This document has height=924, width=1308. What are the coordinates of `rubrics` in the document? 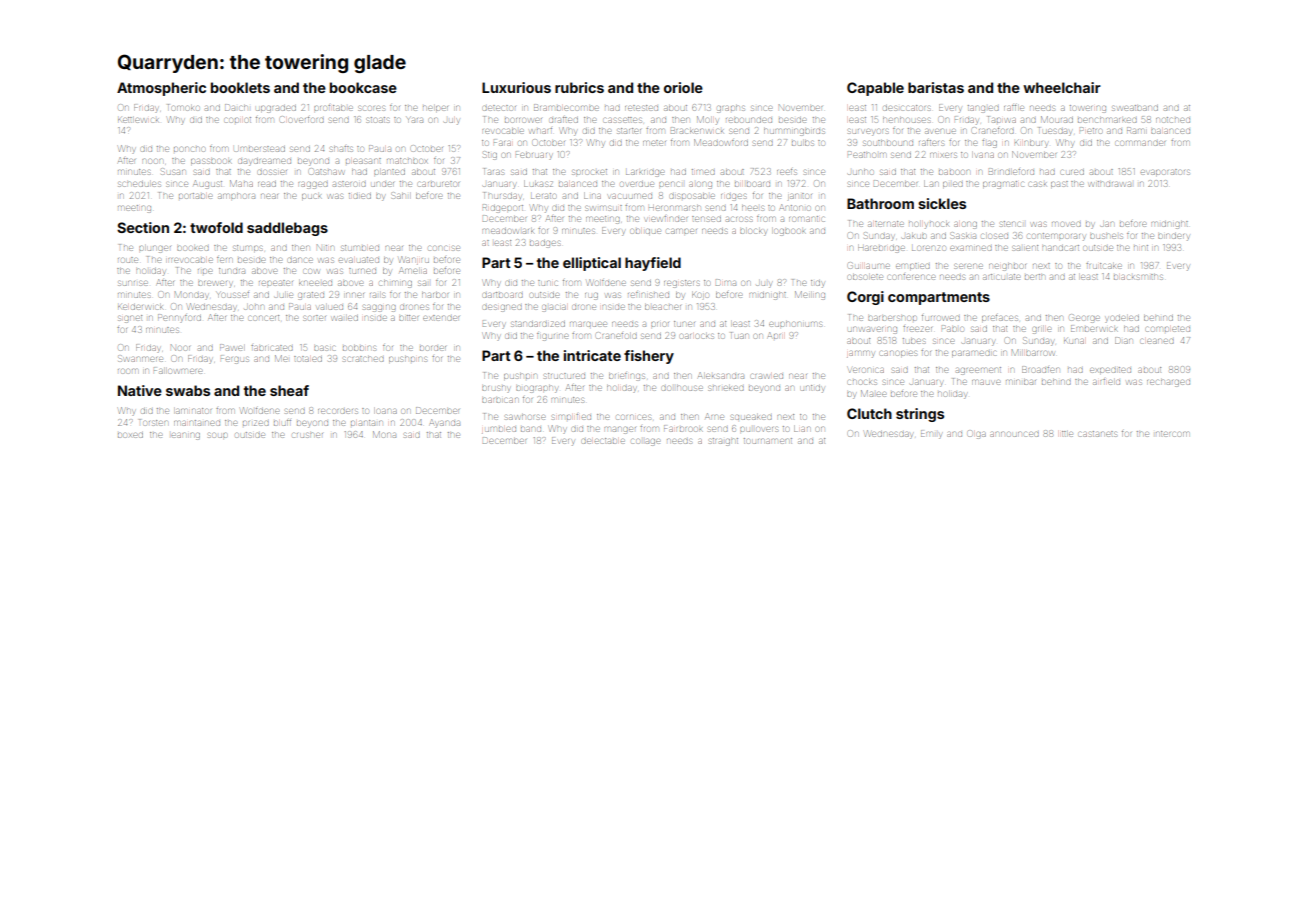 It's located at (579, 87).
